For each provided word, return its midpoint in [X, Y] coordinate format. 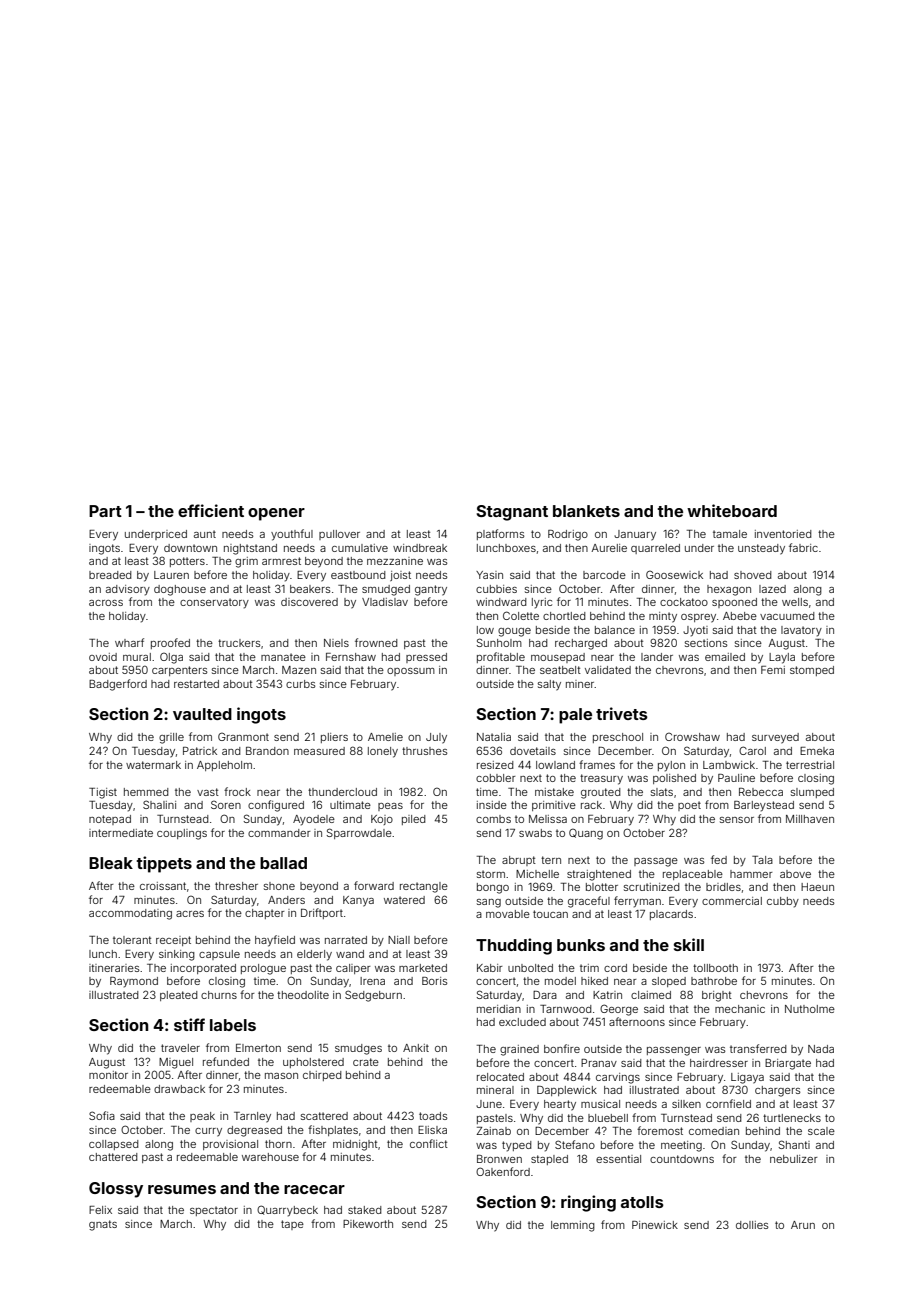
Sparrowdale [359, 833]
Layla [782, 658]
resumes [182, 1189]
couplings [182, 834]
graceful [589, 902]
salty [549, 685]
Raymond [134, 982]
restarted [196, 684]
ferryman [637, 902]
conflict [429, 1143]
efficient [211, 510]
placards [671, 915]
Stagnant [512, 513]
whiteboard [732, 510]
